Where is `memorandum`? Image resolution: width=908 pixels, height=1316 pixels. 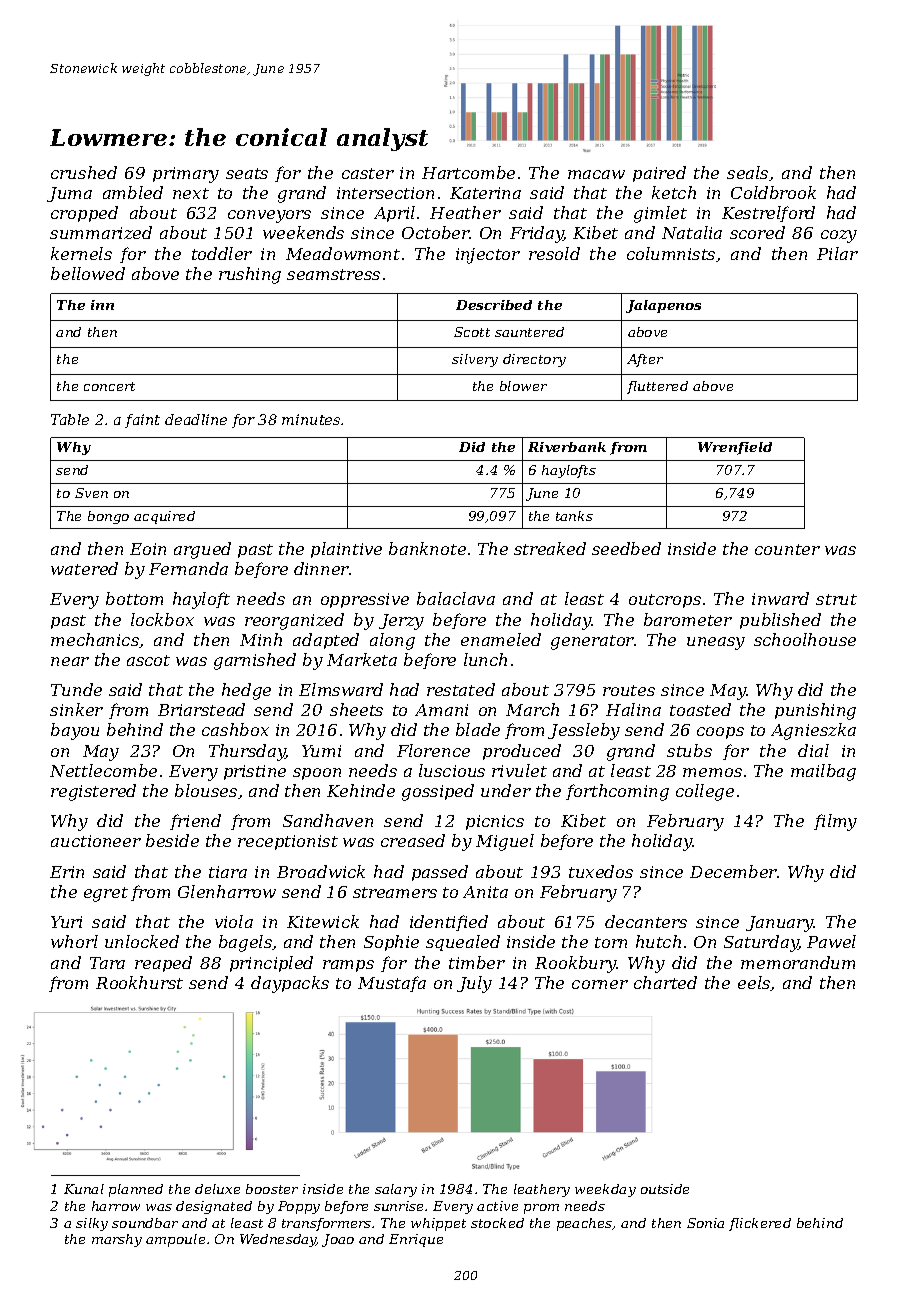
memorandum is located at coordinates (798, 962).
